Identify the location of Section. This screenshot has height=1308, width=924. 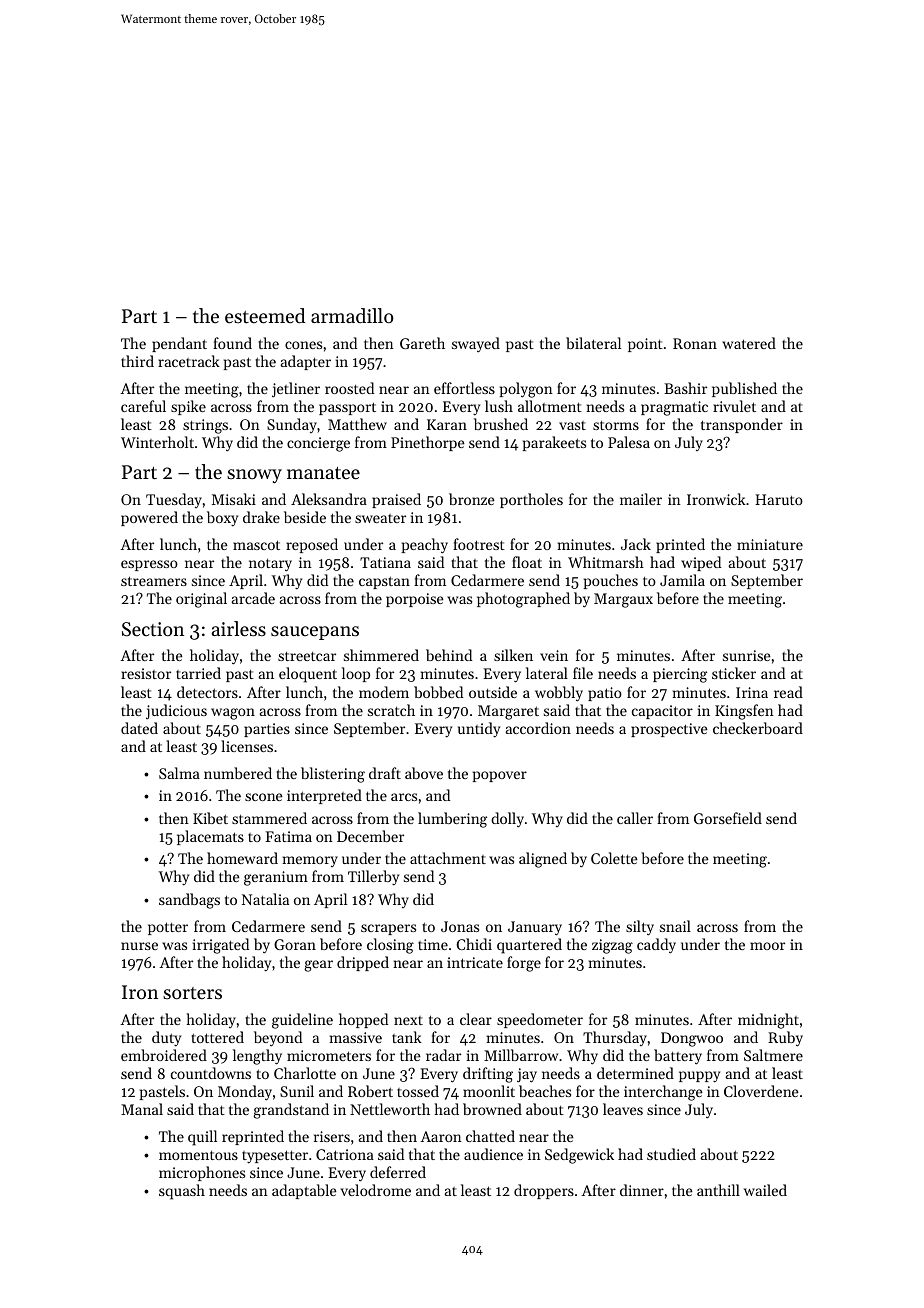
(153, 629).
